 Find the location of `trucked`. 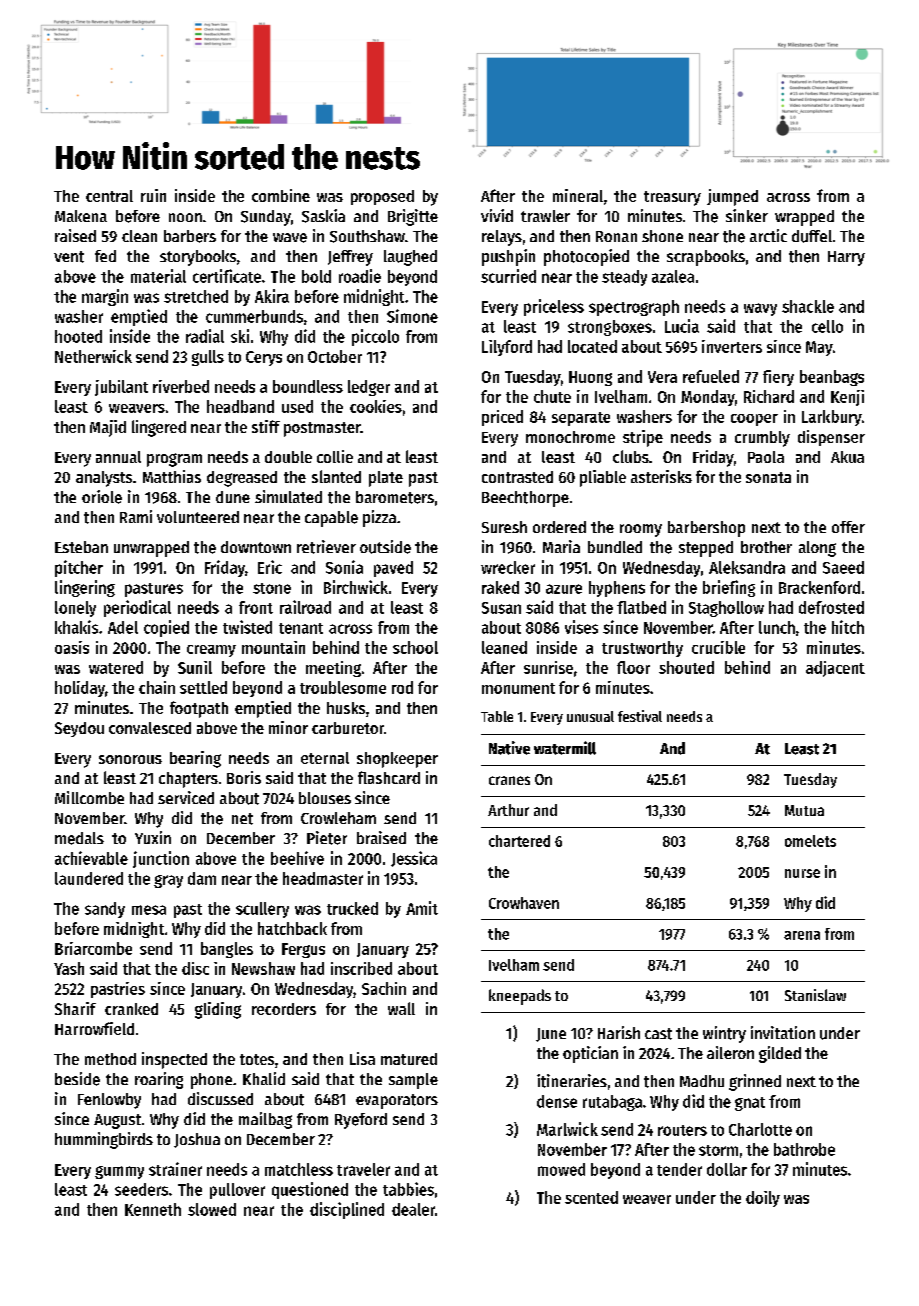

trucked is located at coordinates (352, 908).
